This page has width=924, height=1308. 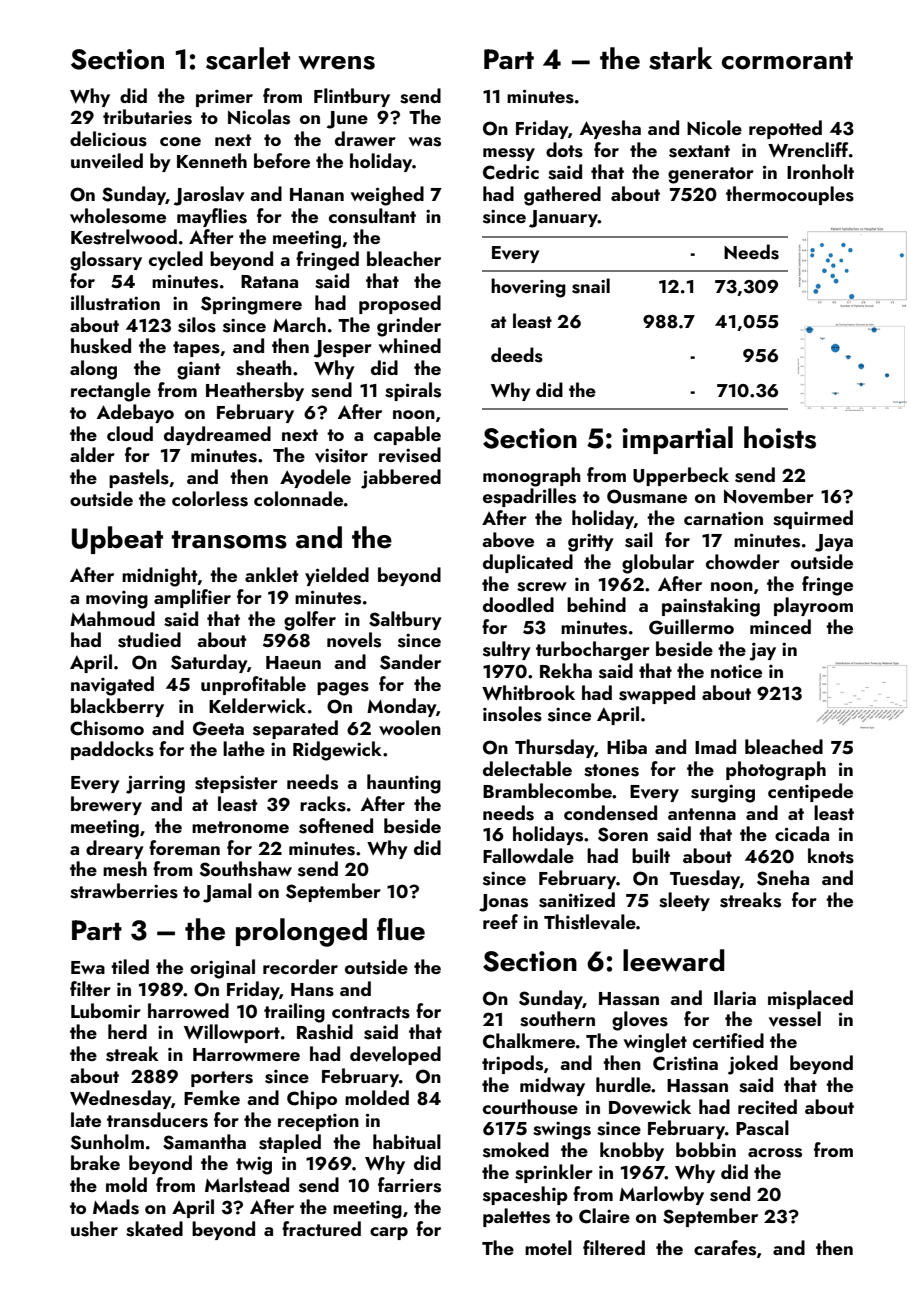 What do you see at coordinates (680, 58) in the page?
I see `stark` at bounding box center [680, 58].
